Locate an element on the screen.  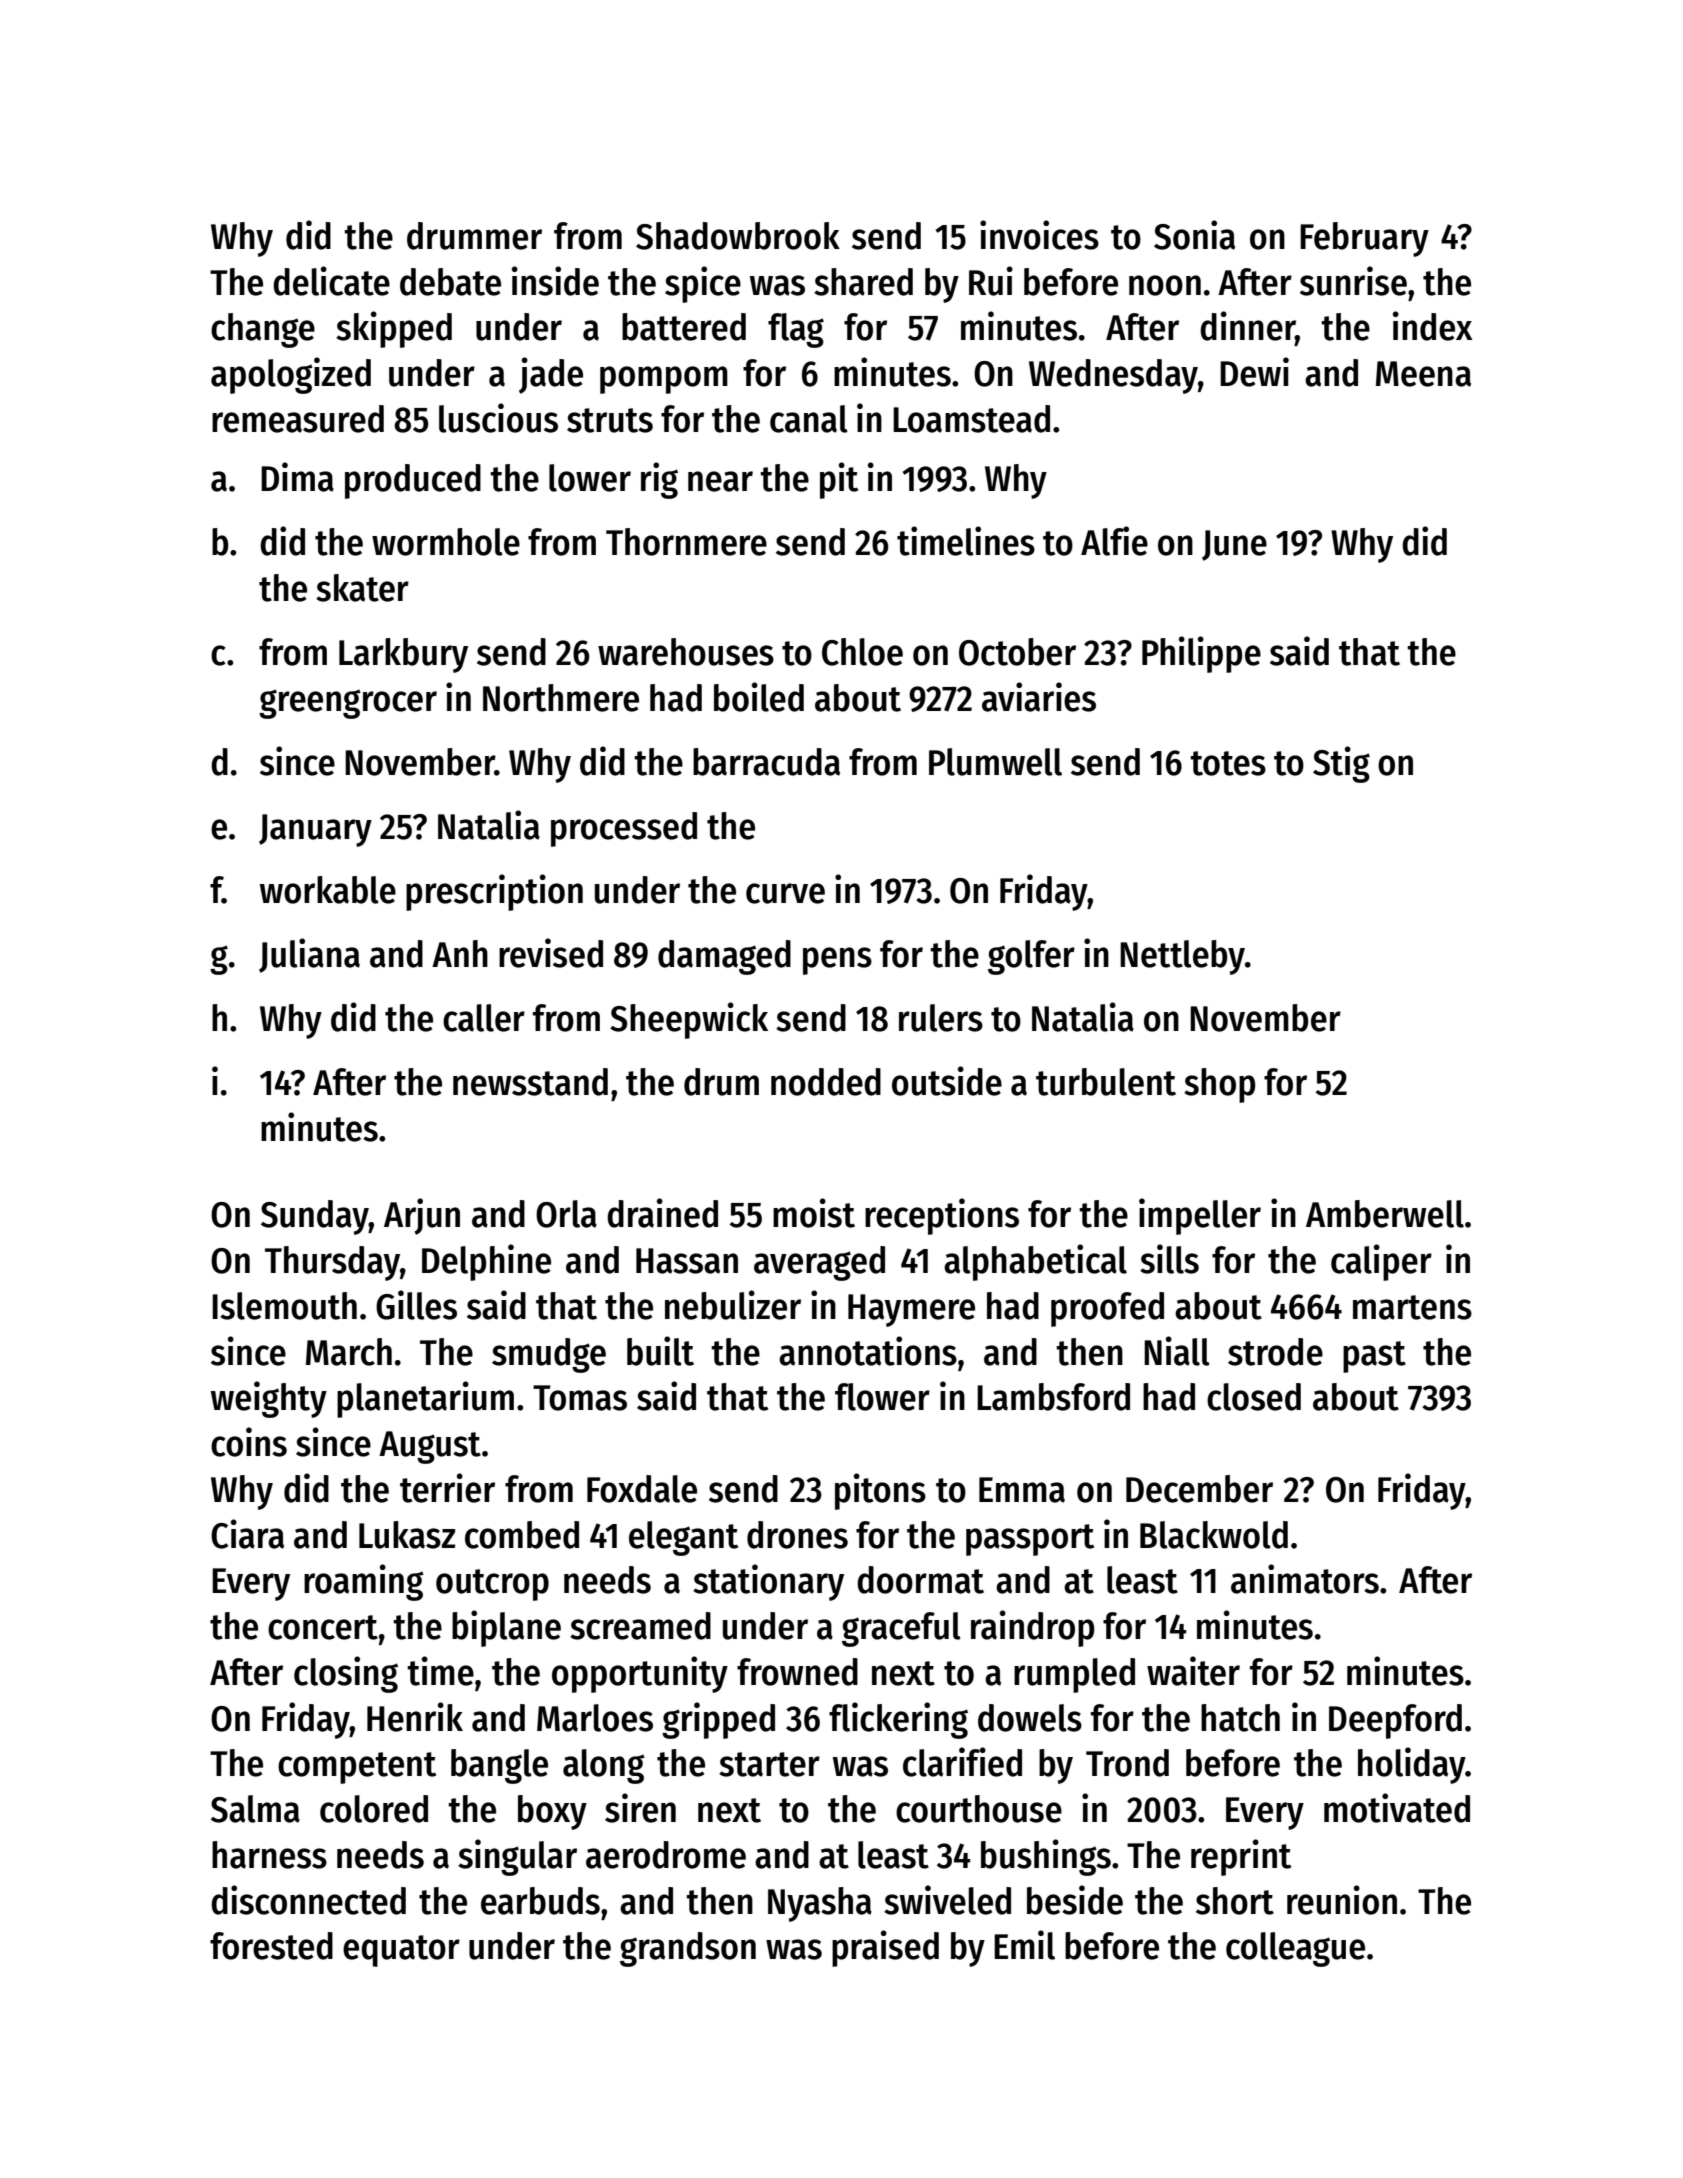
colleague is located at coordinates (1295, 1949).
